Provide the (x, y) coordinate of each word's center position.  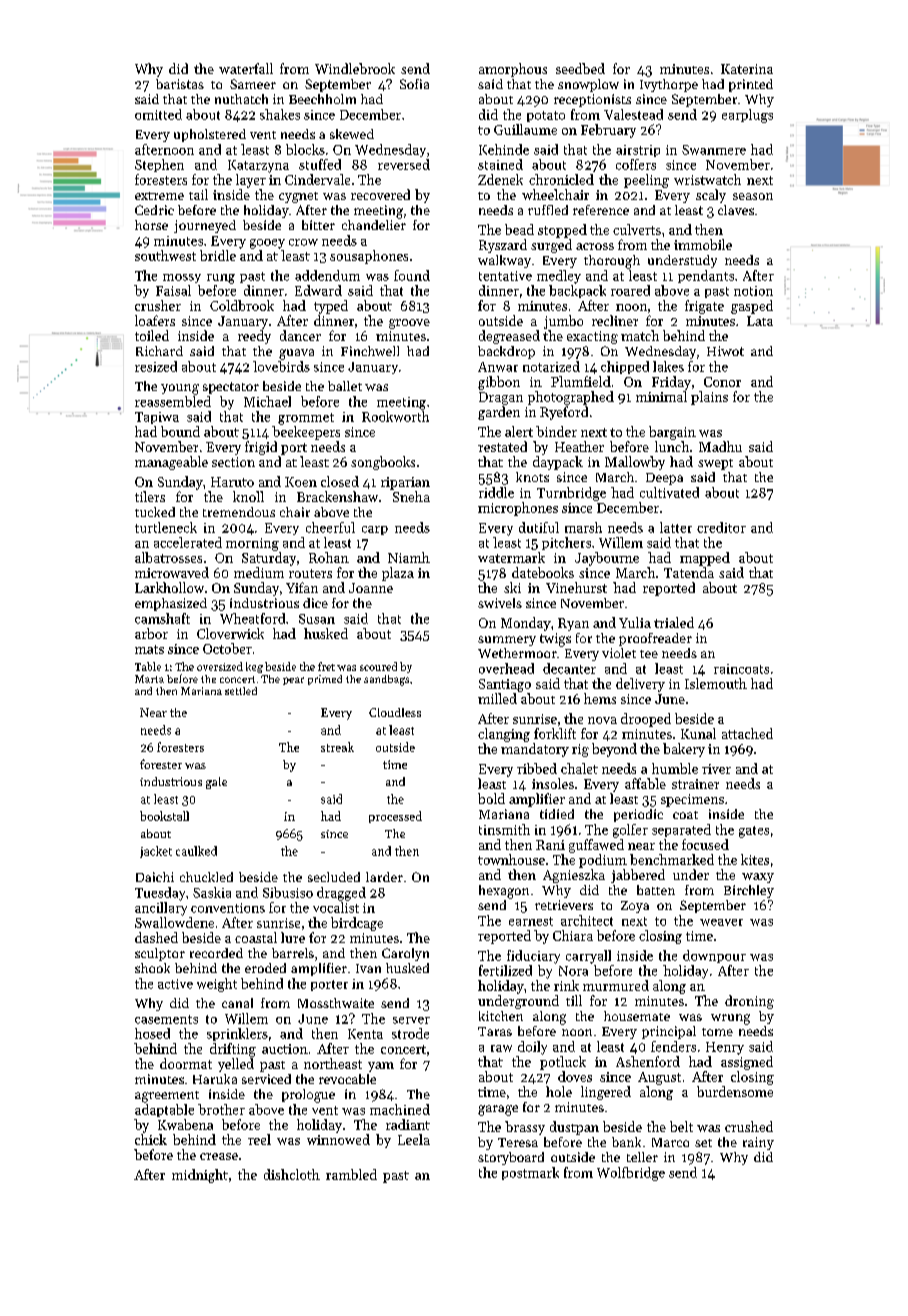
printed (751, 85)
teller (642, 1157)
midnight (200, 1176)
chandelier (374, 225)
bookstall (164, 816)
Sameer (253, 84)
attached (747, 733)
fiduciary (533, 957)
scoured (378, 666)
